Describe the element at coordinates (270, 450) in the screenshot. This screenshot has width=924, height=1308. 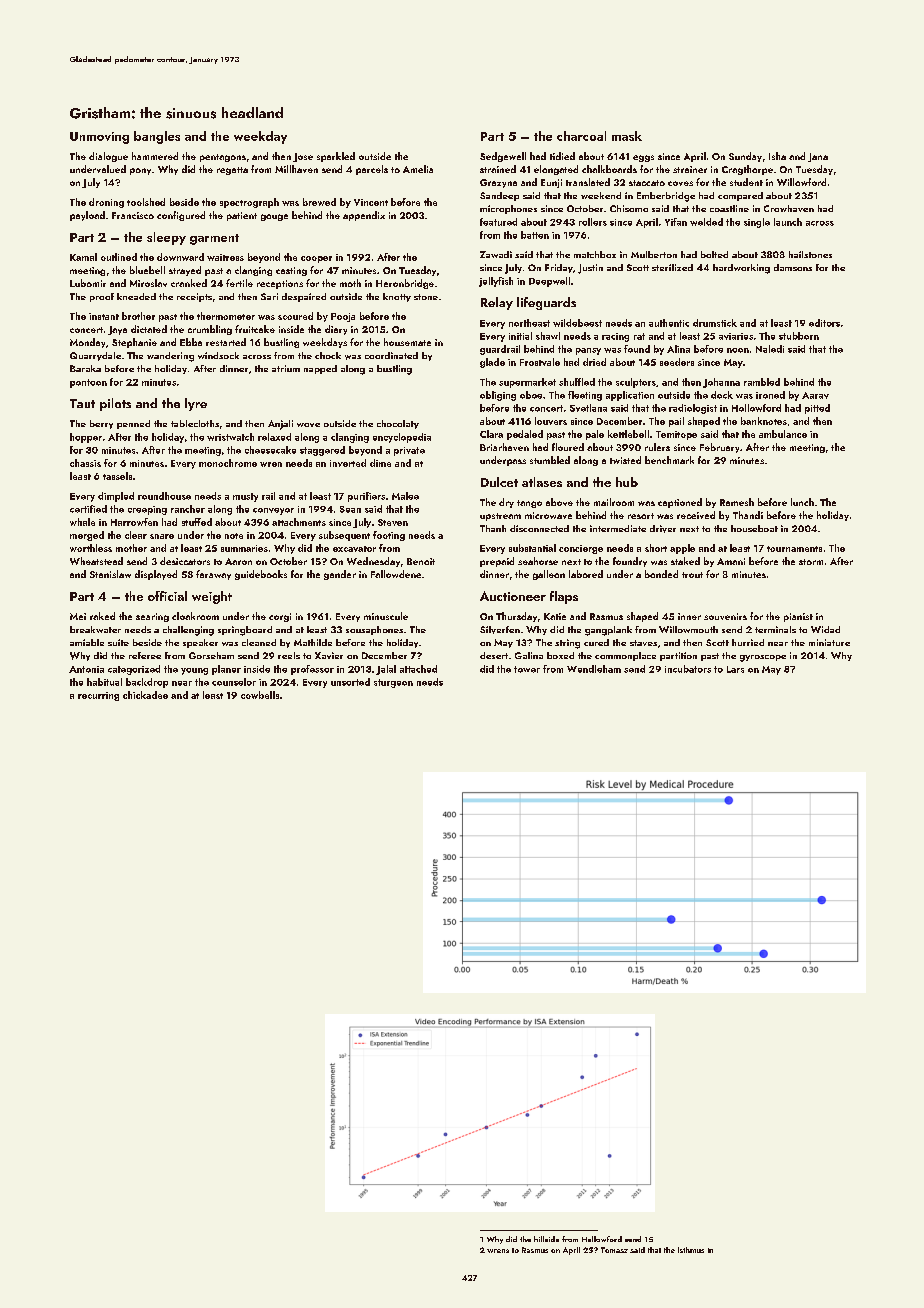
I see `cheesecake` at that location.
